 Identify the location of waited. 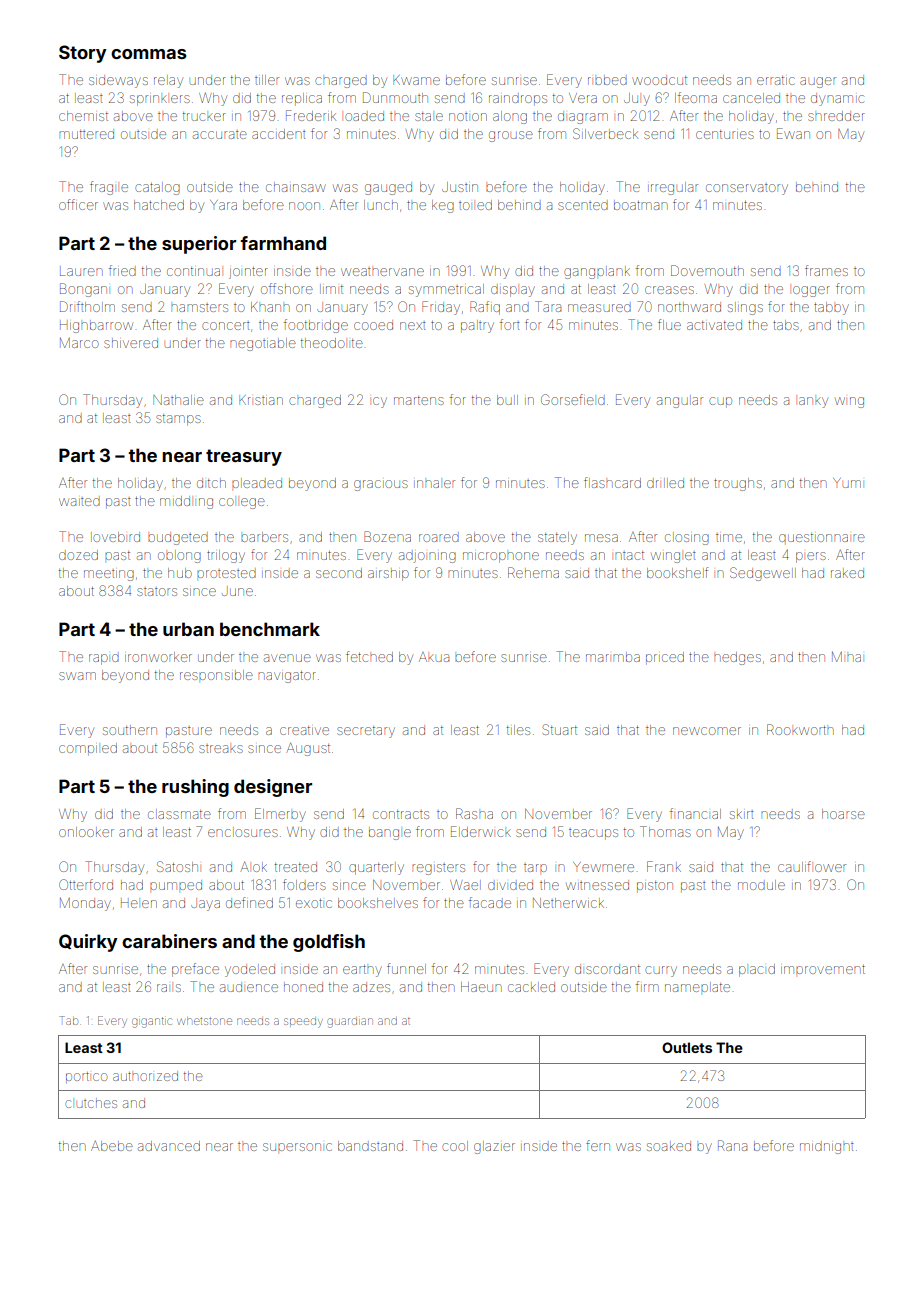
(79, 502).
